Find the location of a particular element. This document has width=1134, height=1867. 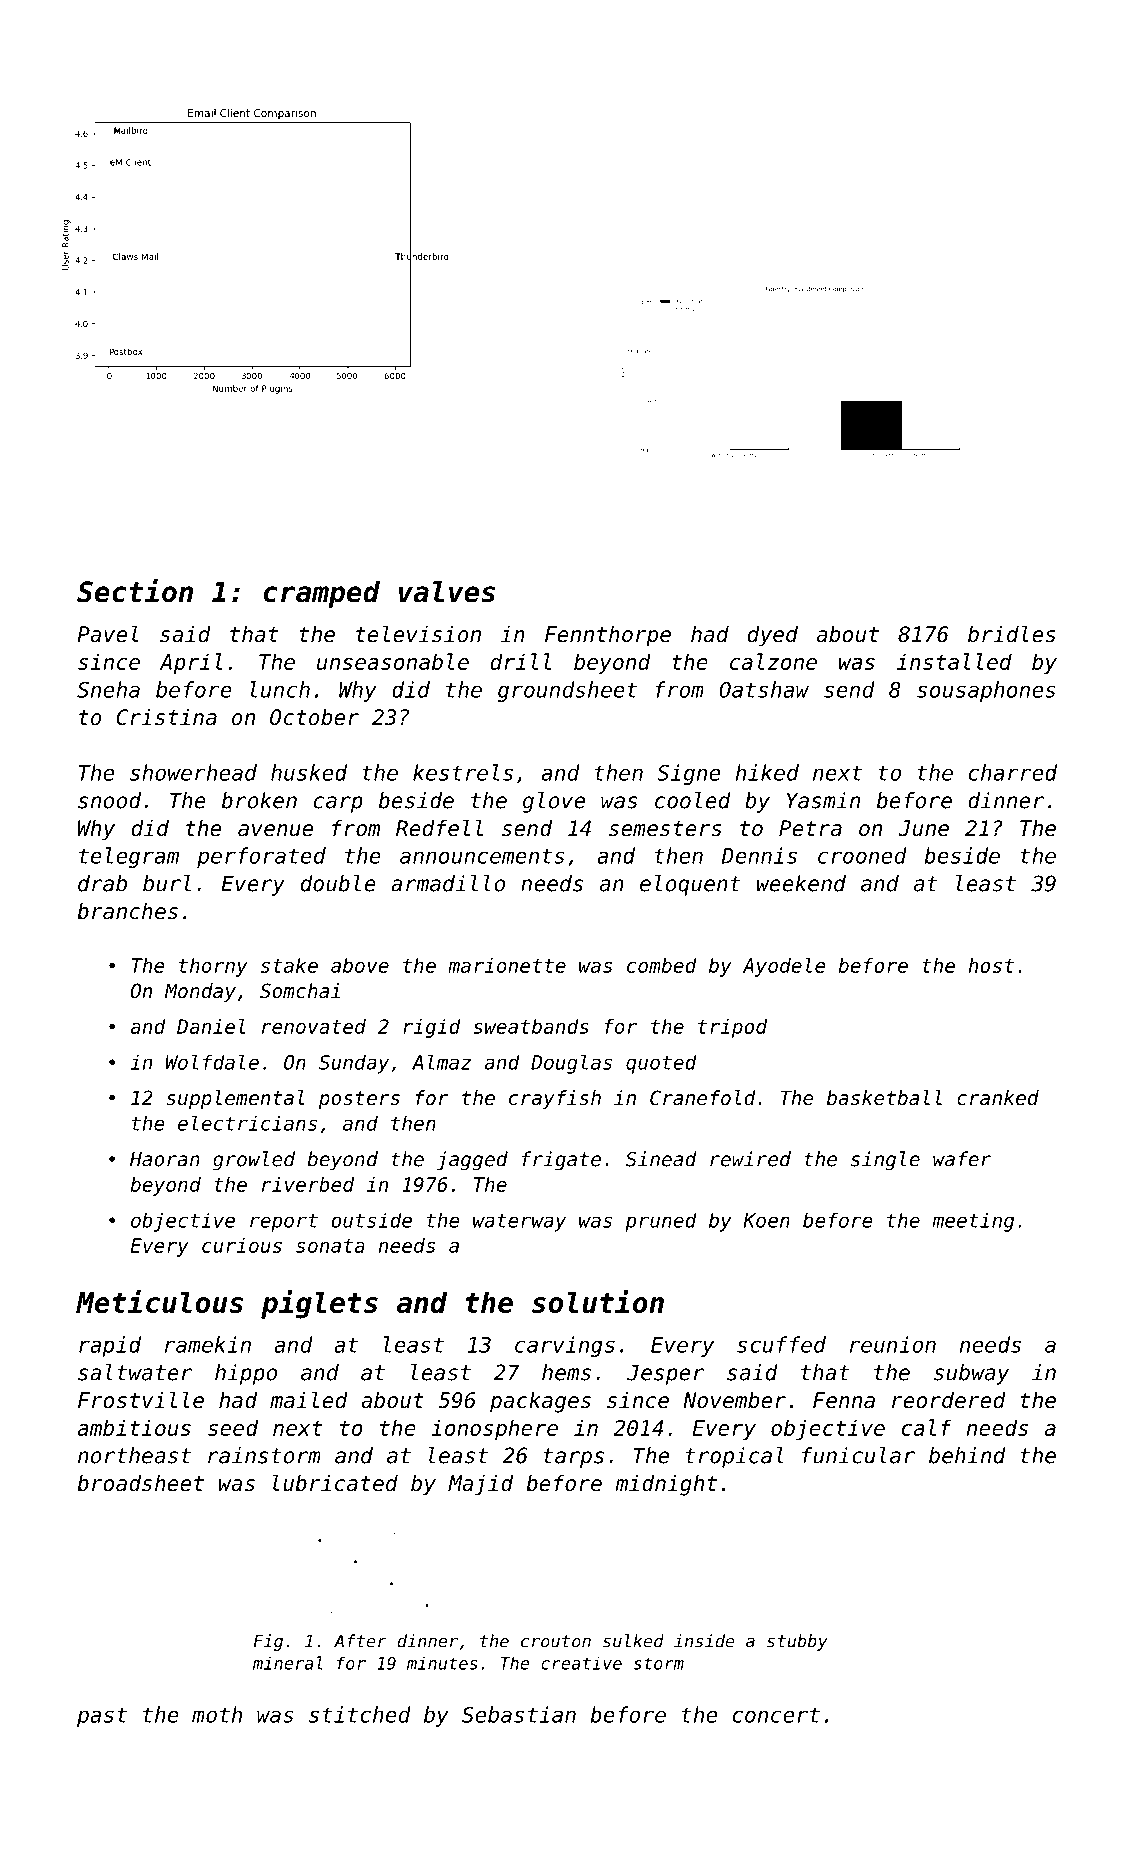

past is located at coordinates (102, 1717).
